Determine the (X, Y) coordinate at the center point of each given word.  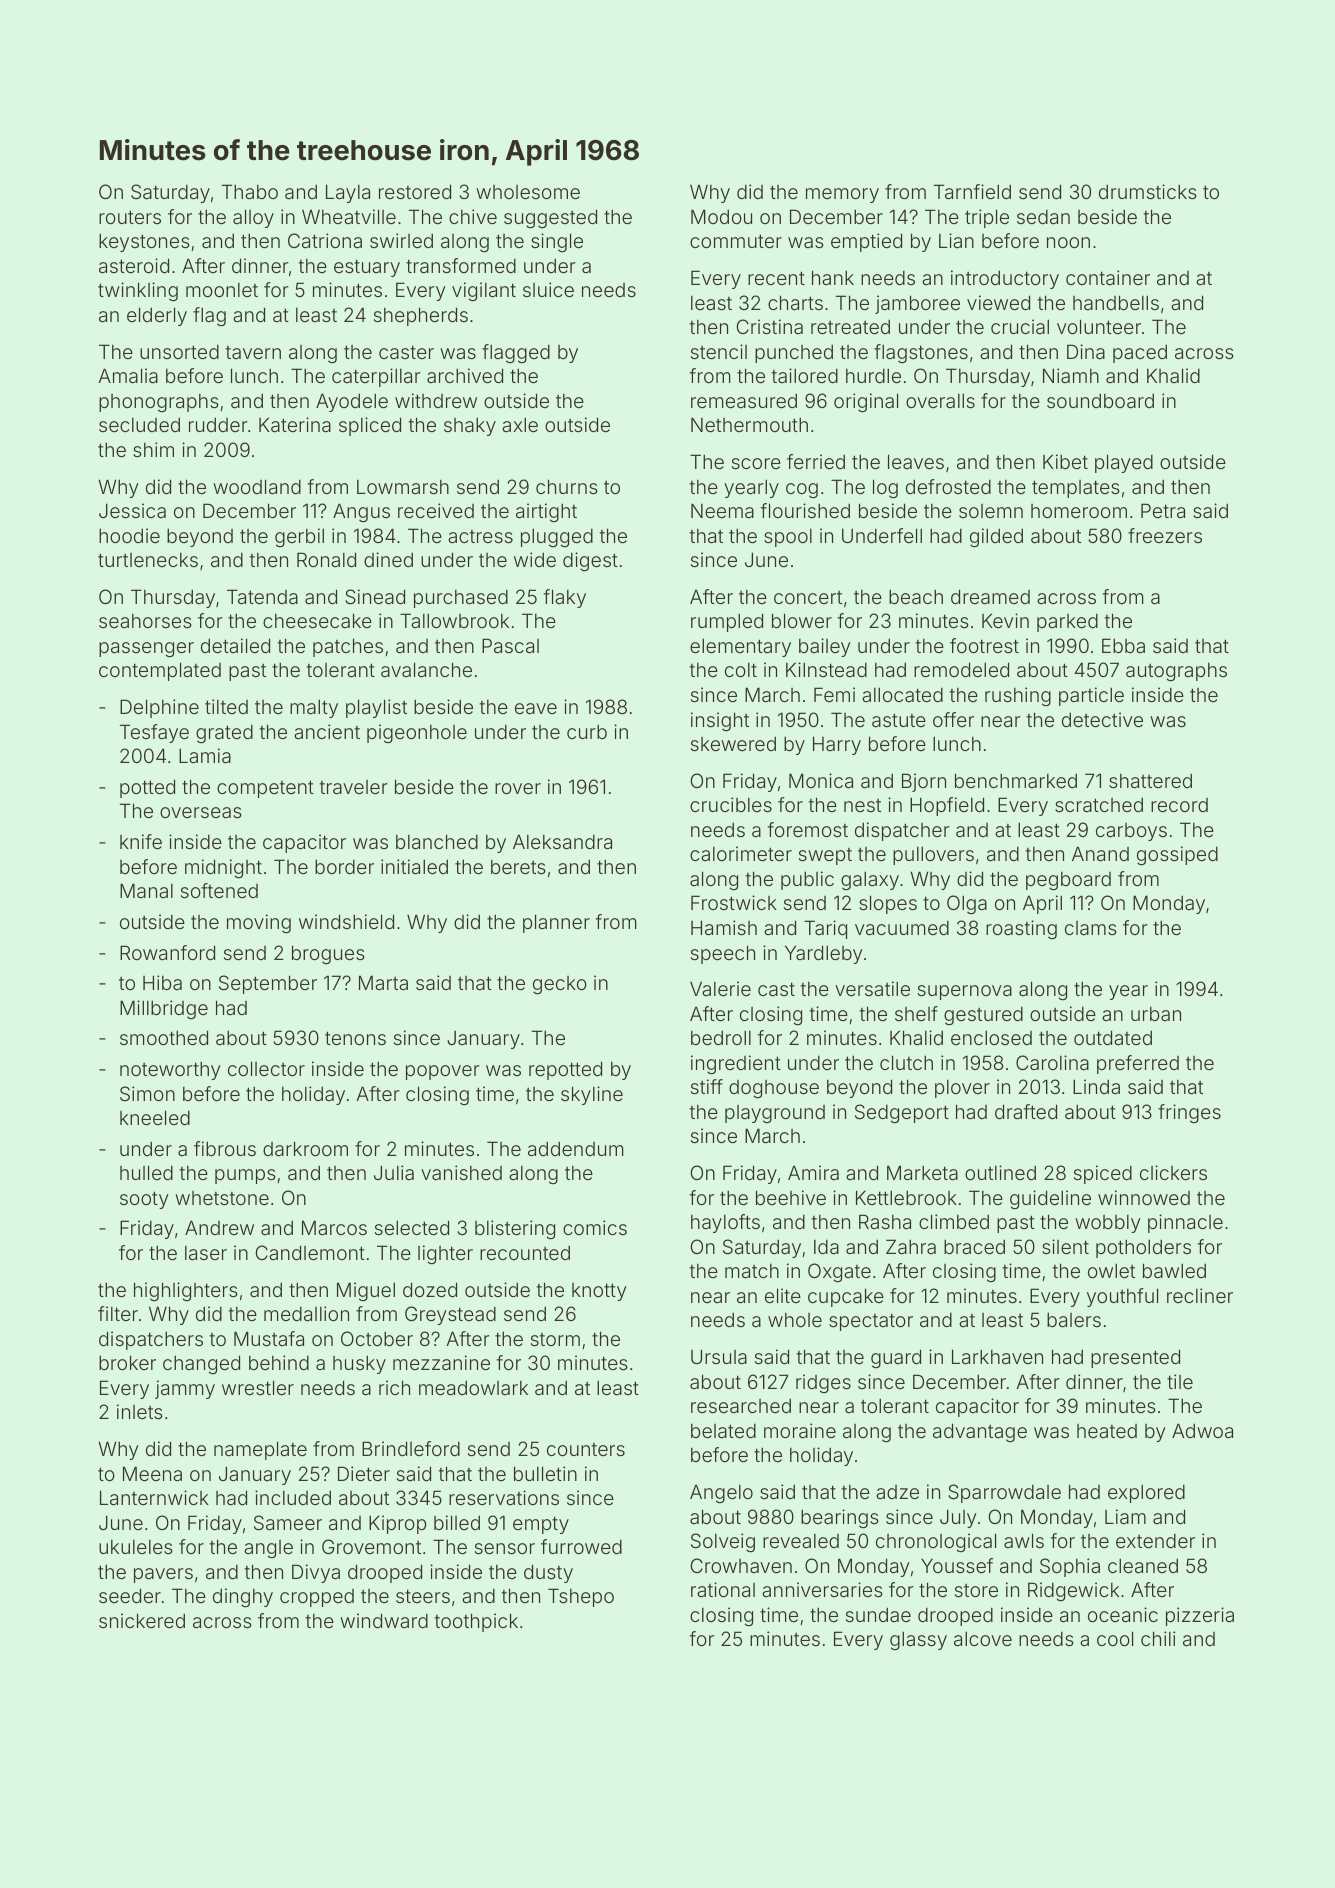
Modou (721, 216)
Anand (1100, 853)
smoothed (164, 1037)
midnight (223, 868)
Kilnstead (826, 669)
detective (1102, 719)
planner (556, 923)
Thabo (250, 191)
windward (384, 1620)
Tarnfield (972, 191)
